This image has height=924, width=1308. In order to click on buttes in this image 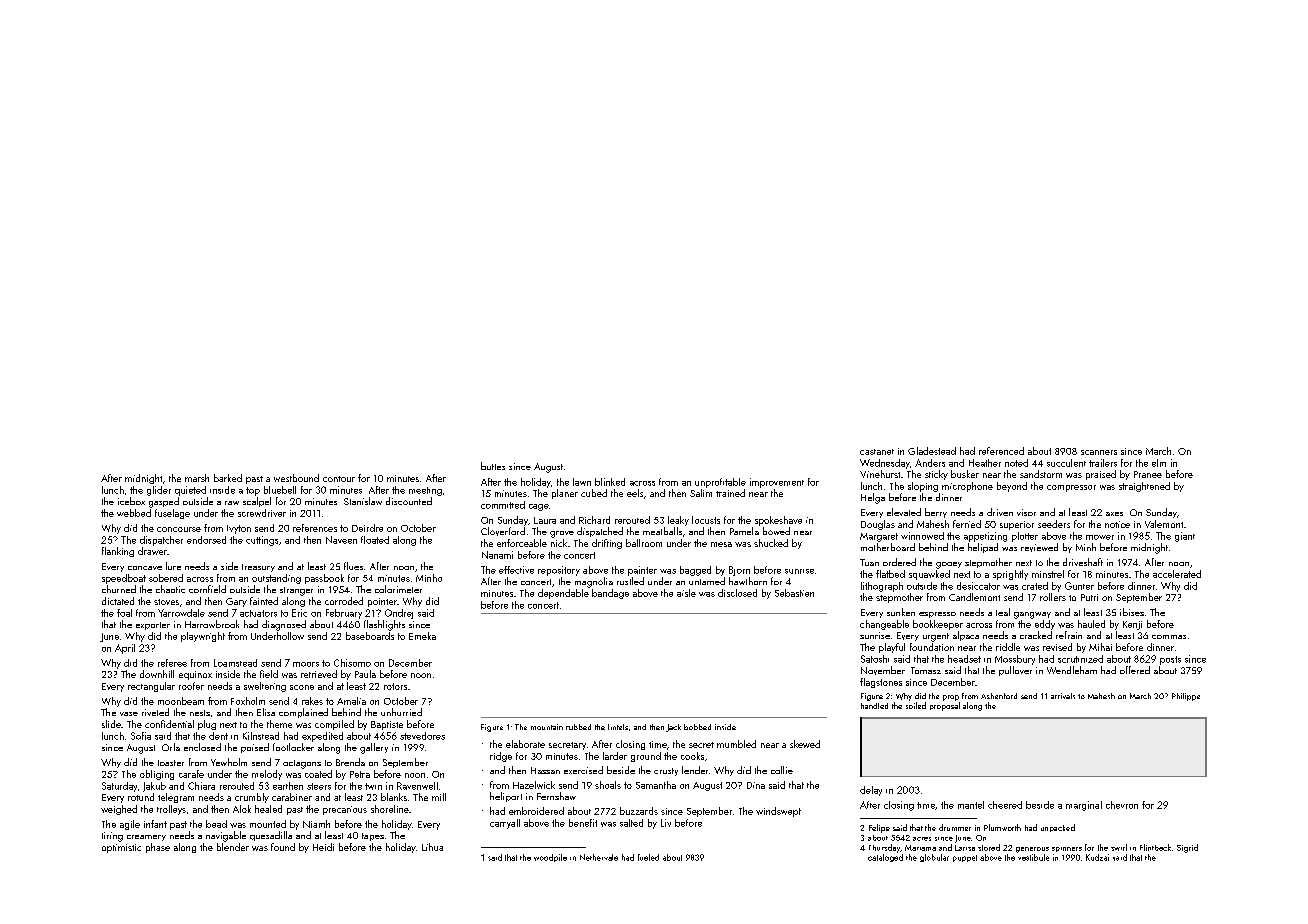, I will do `click(493, 466)`.
